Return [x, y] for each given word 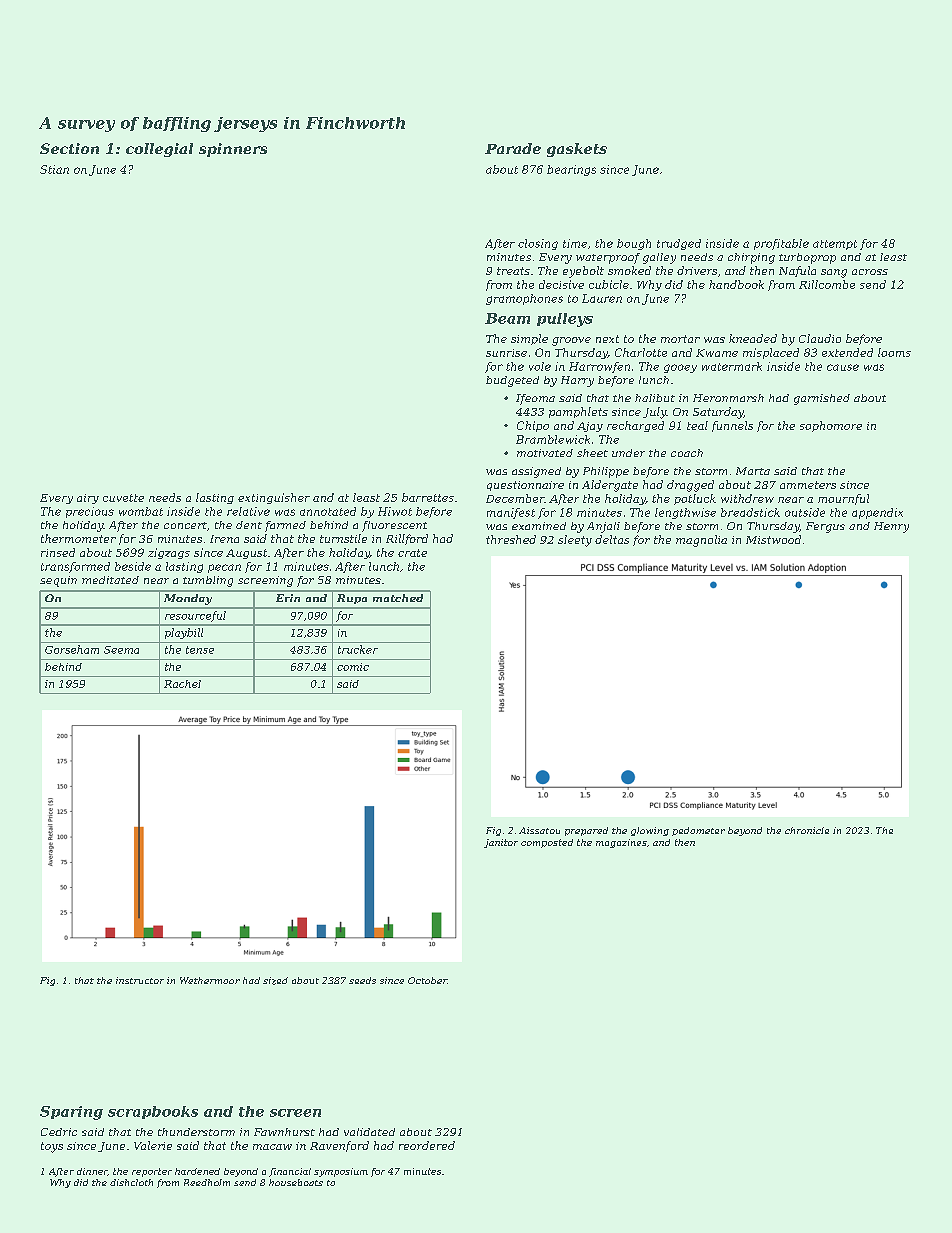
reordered [427, 1145]
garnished [822, 399]
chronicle [807, 830]
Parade [513, 148]
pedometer [698, 831]
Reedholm [207, 1182]
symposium [341, 1172]
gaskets [577, 150]
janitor [501, 843]
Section [69, 148]
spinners [233, 150]
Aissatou [539, 830]
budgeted [512, 381]
